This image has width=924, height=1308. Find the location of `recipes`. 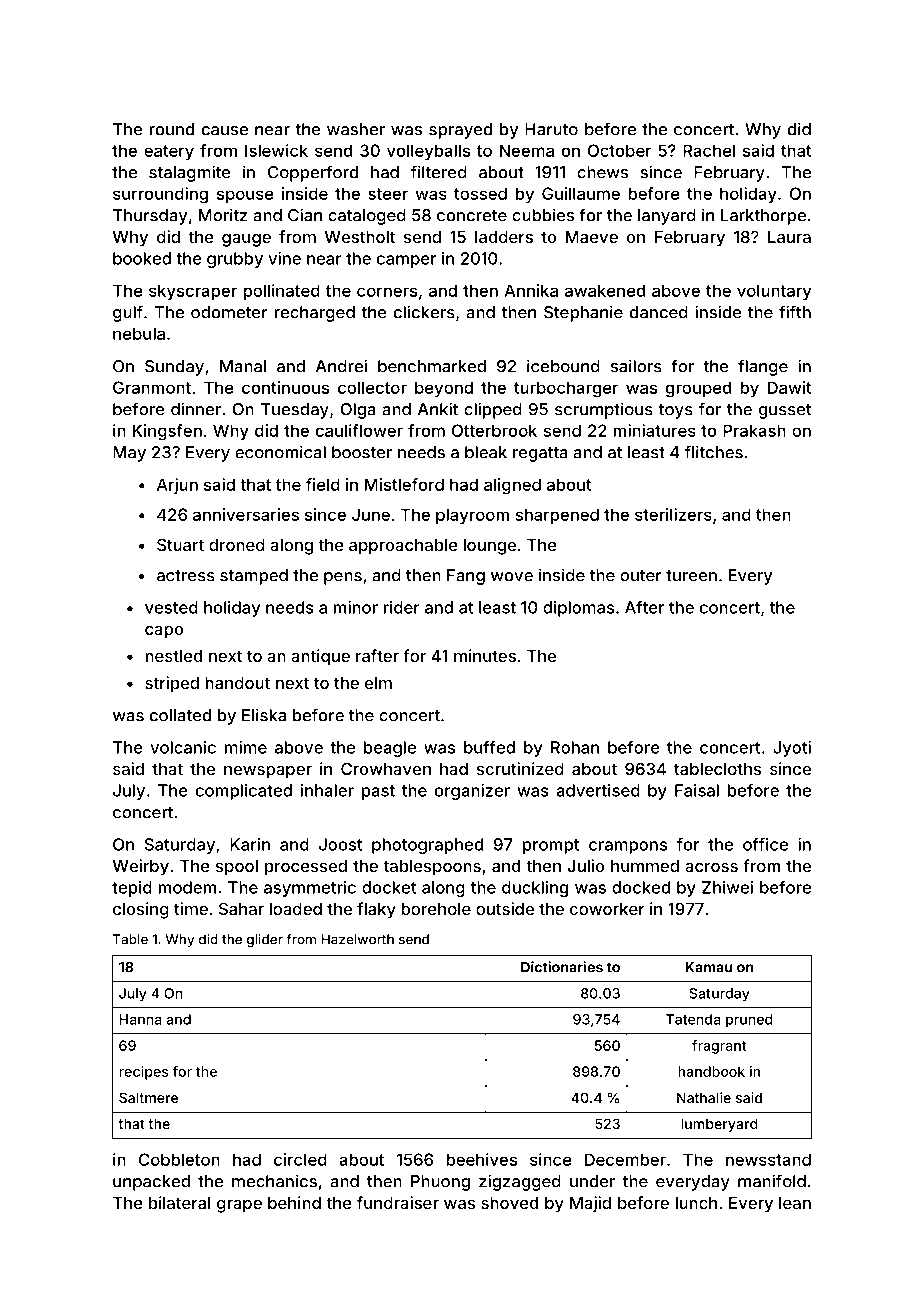

recipes is located at coordinates (144, 1073).
